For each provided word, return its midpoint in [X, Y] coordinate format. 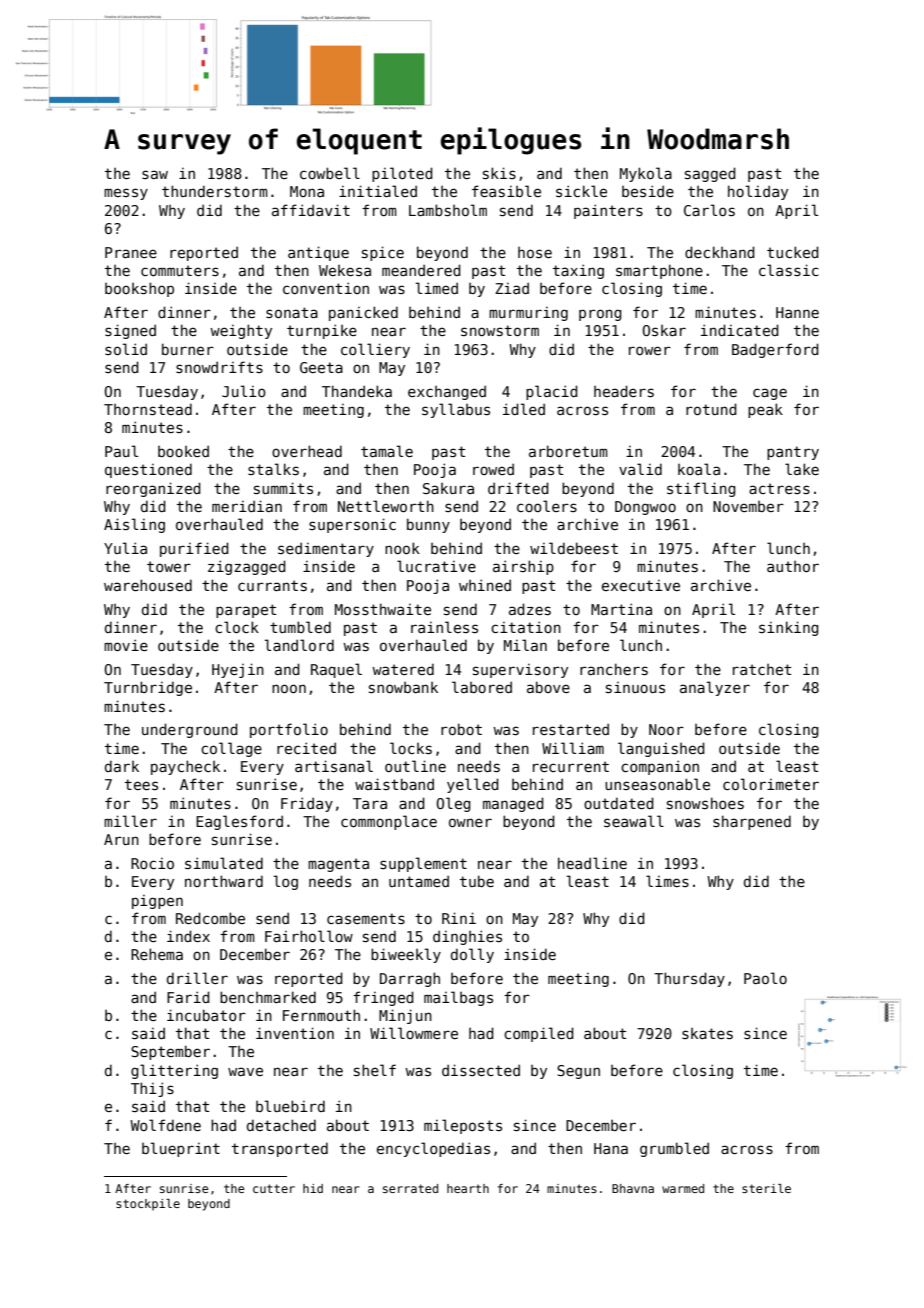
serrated [410, 1188]
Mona [307, 191]
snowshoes [705, 803]
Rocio [152, 863]
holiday [758, 192]
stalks [273, 469]
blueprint [181, 1149]
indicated [740, 330]
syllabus [456, 410]
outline [415, 766]
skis [499, 173]
